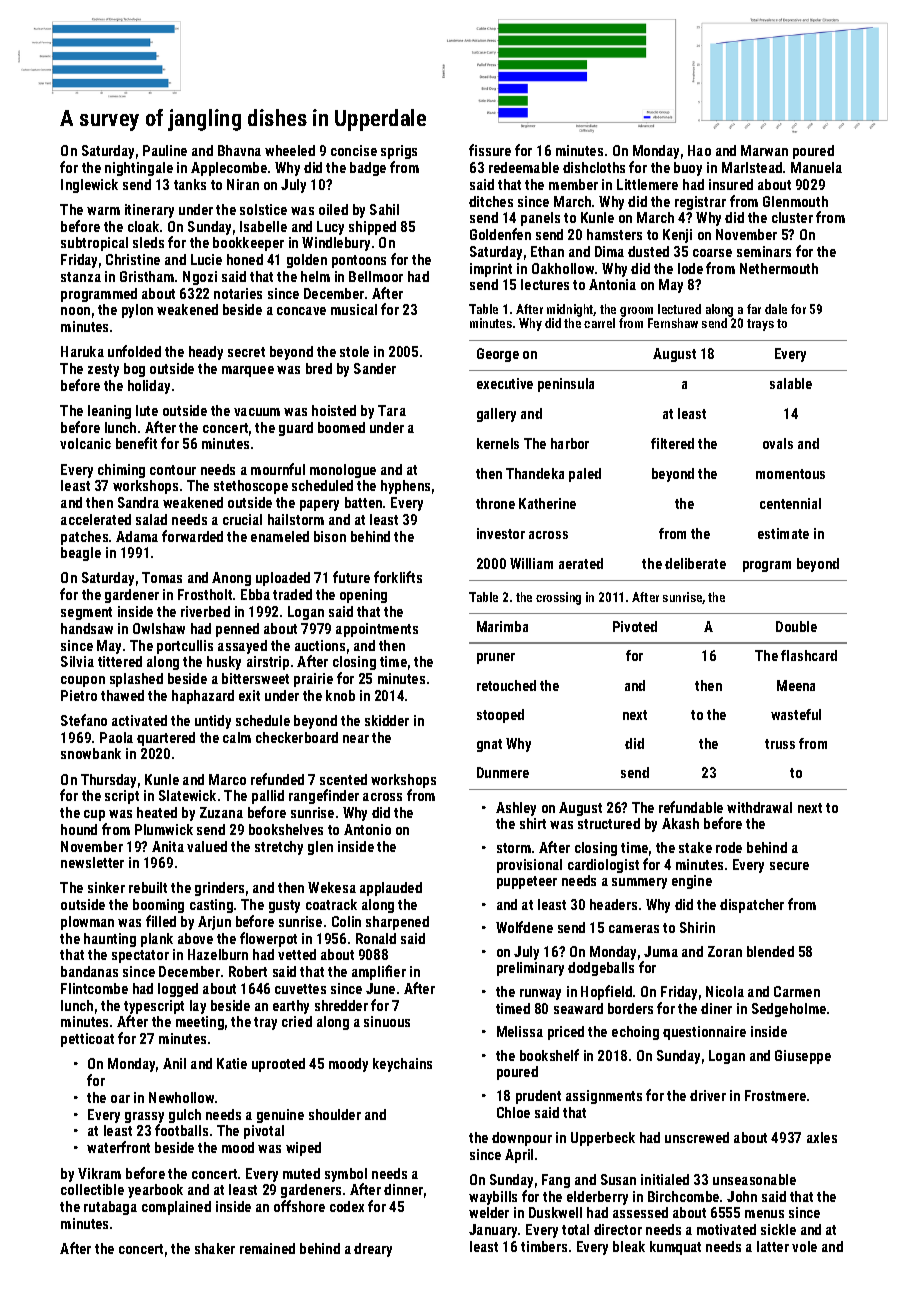 This page has height=1316, width=908. What do you see at coordinates (490, 150) in the page?
I see `fissure` at bounding box center [490, 150].
